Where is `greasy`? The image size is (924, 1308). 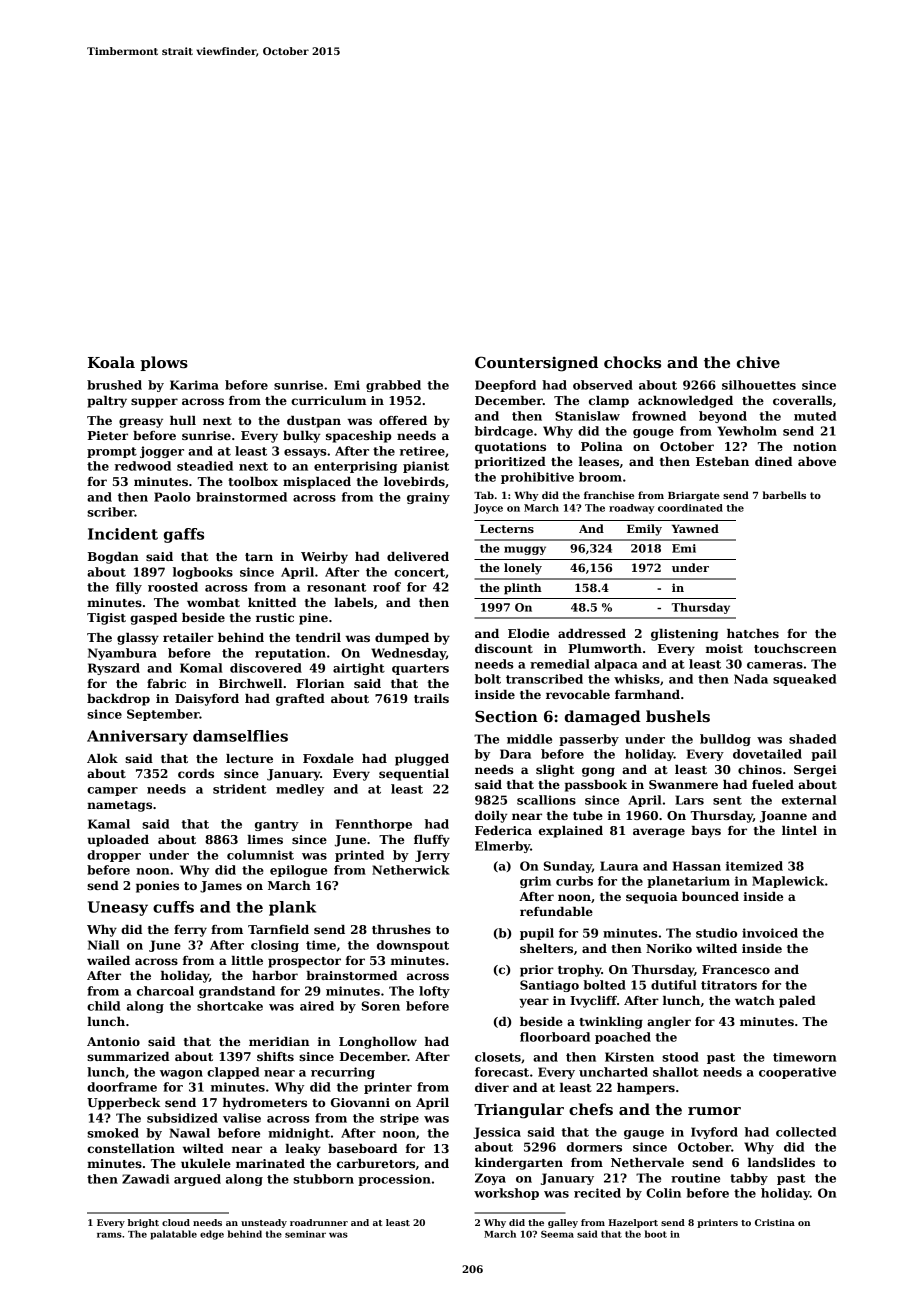
greasy is located at coordinates (141, 423).
